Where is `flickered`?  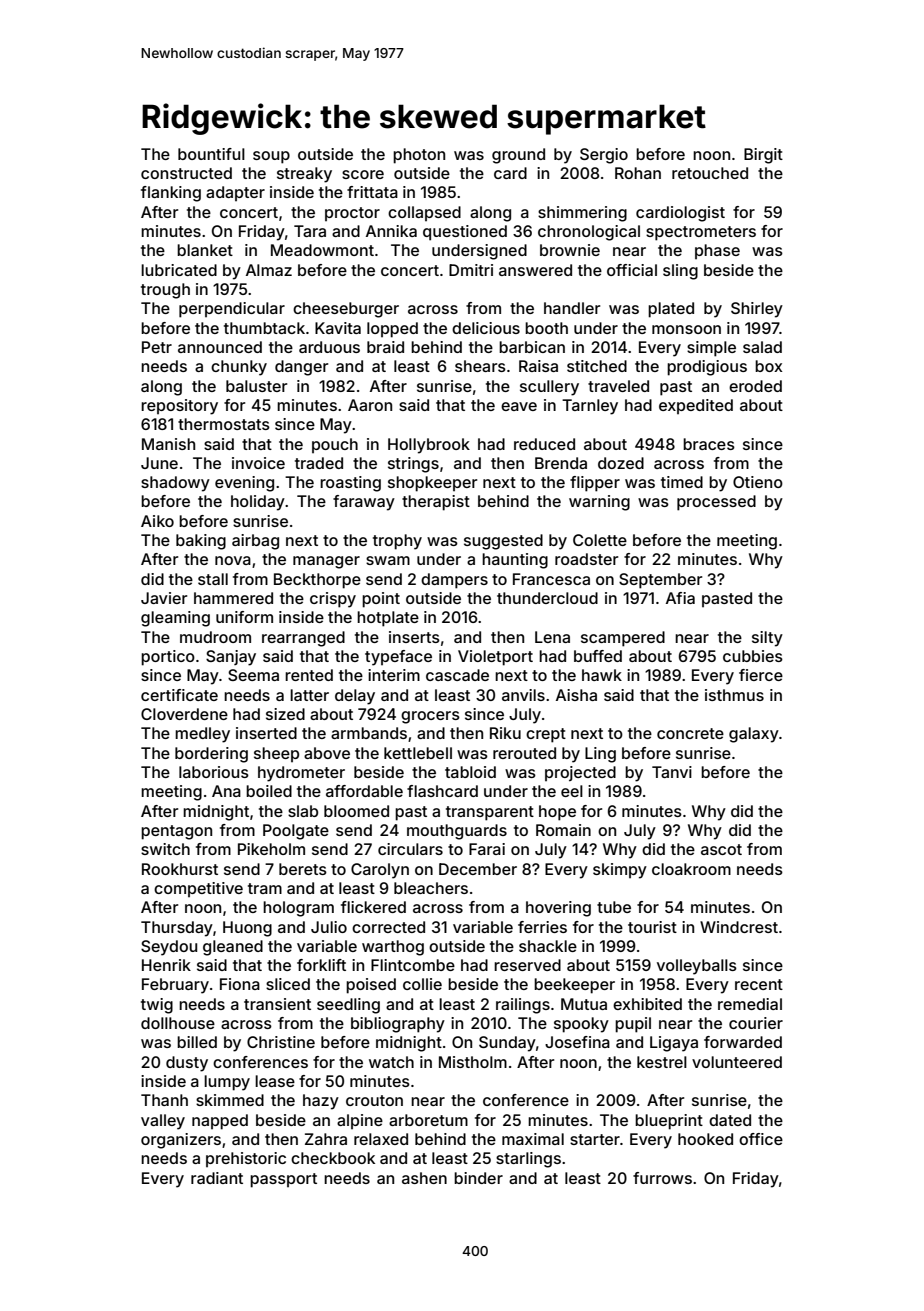 flickered is located at coordinates (373, 907).
